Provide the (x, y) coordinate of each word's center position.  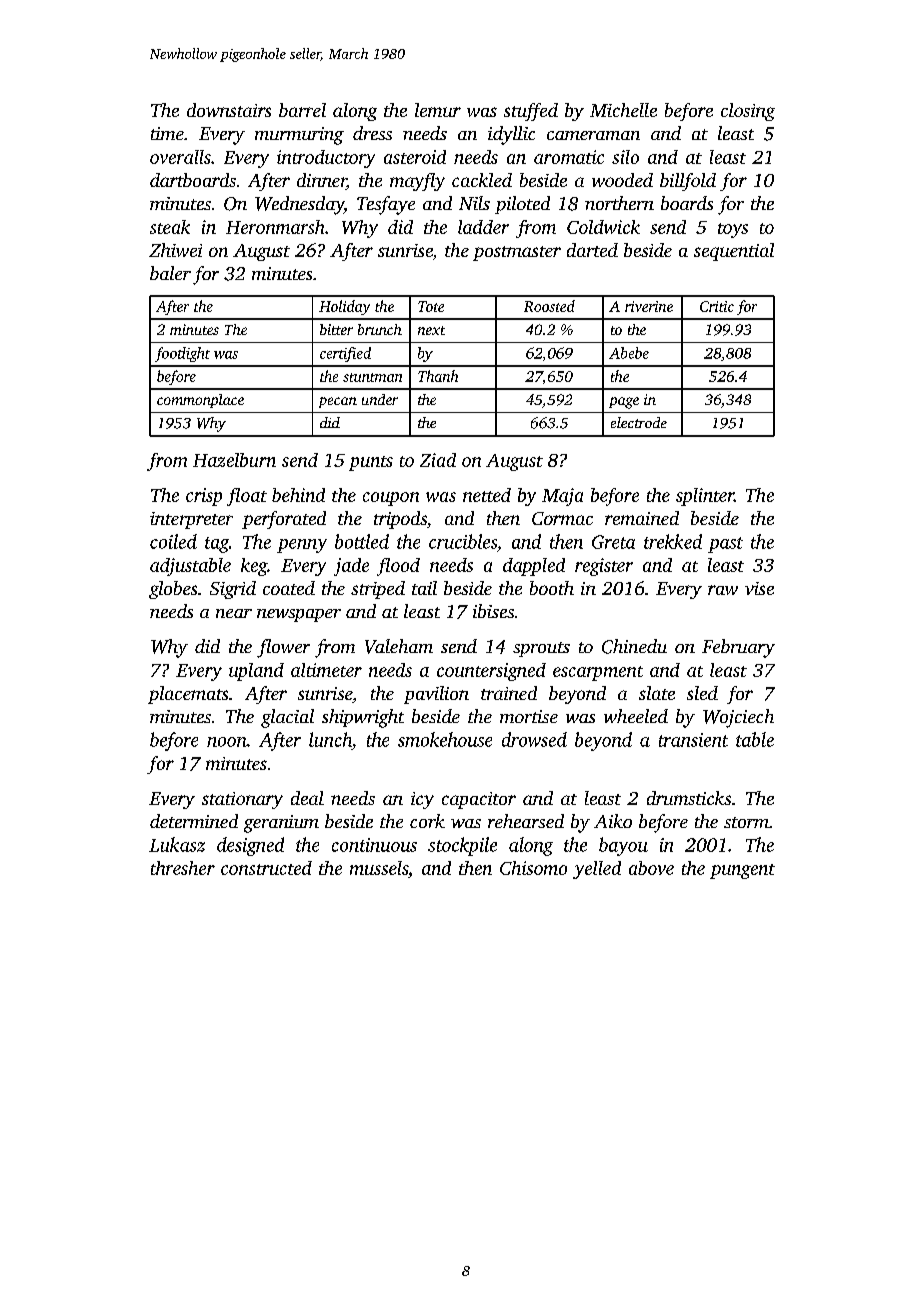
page (624, 403)
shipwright (363, 718)
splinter (705, 497)
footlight (182, 354)
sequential (734, 252)
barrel (302, 110)
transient (693, 740)
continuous (374, 845)
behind (298, 495)
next (431, 330)
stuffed (531, 112)
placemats (188, 695)
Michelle (623, 110)
